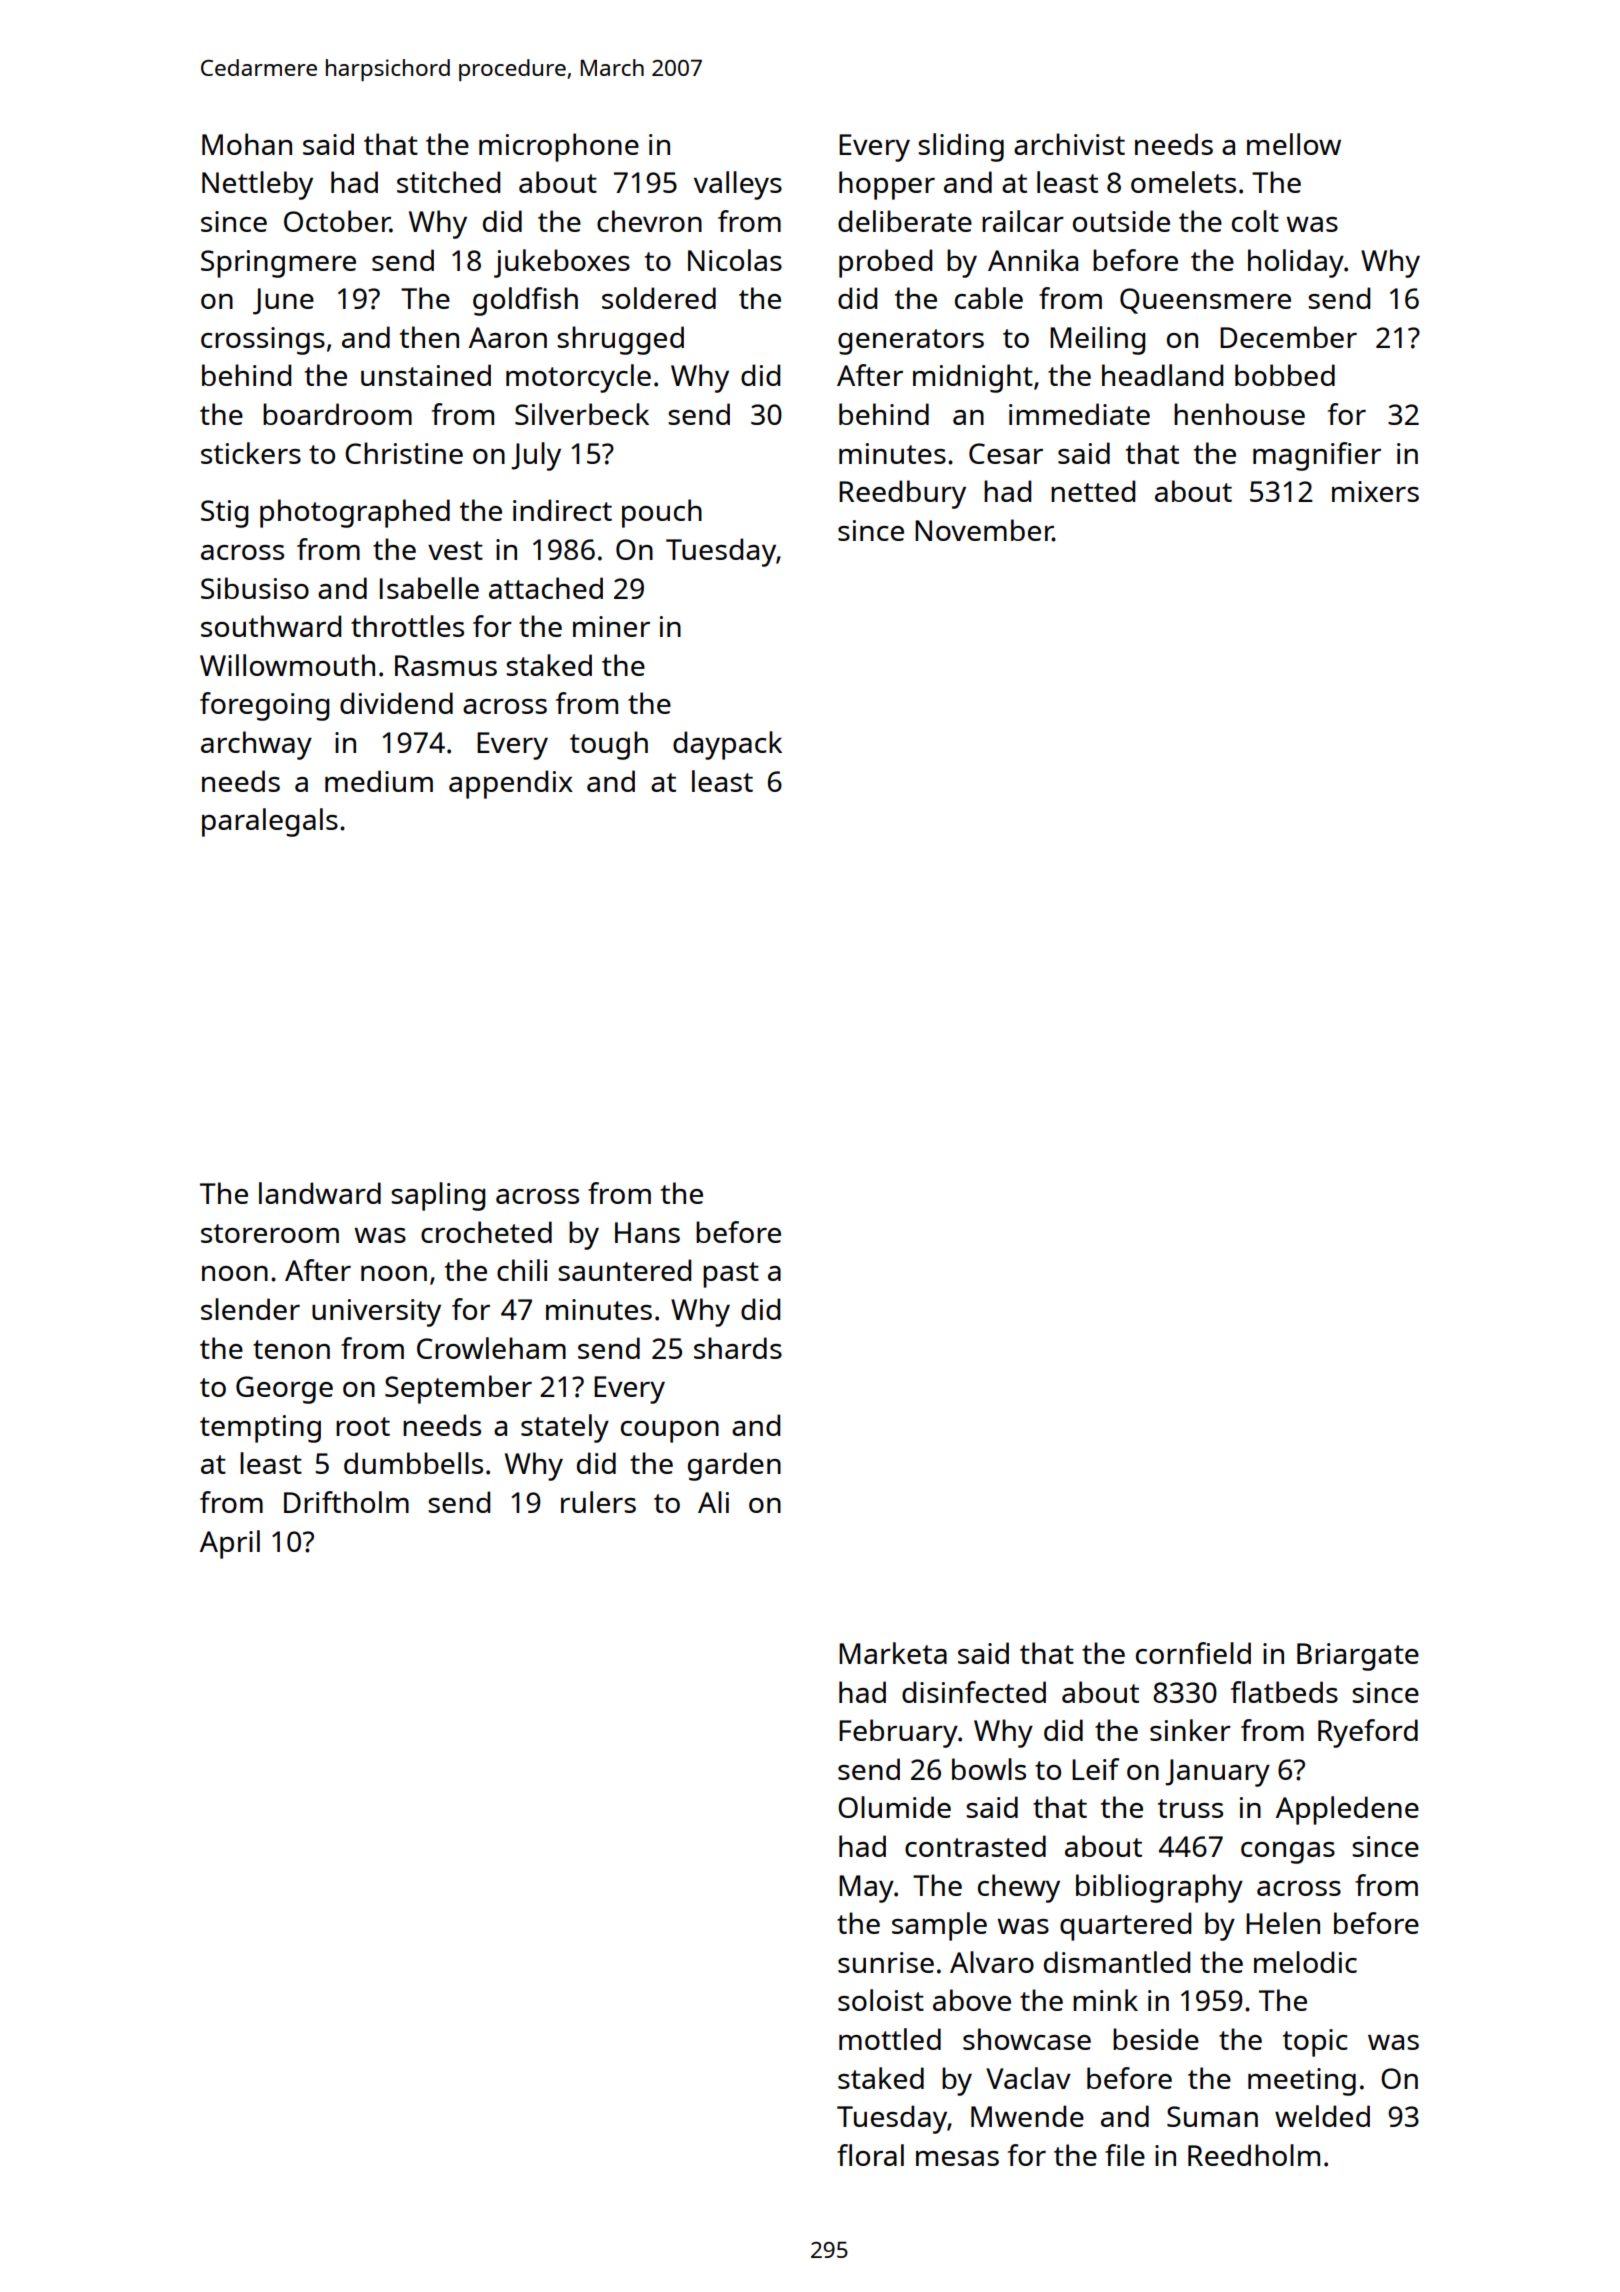 Image resolution: width=1620 pixels, height=2292 pixels. What do you see at coordinates (731, 1275) in the screenshot?
I see `past` at bounding box center [731, 1275].
